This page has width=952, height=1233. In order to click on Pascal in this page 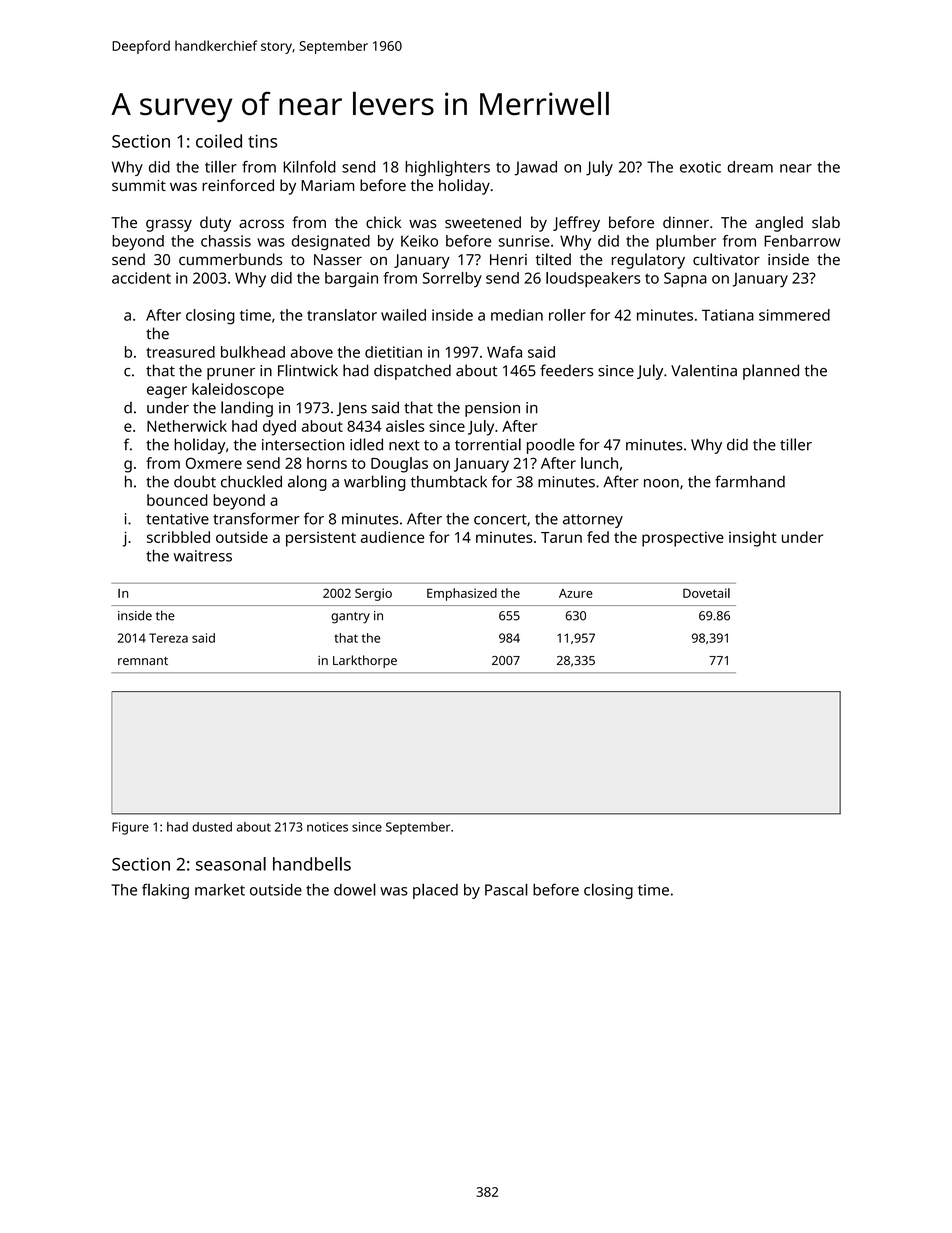, I will do `click(506, 889)`.
